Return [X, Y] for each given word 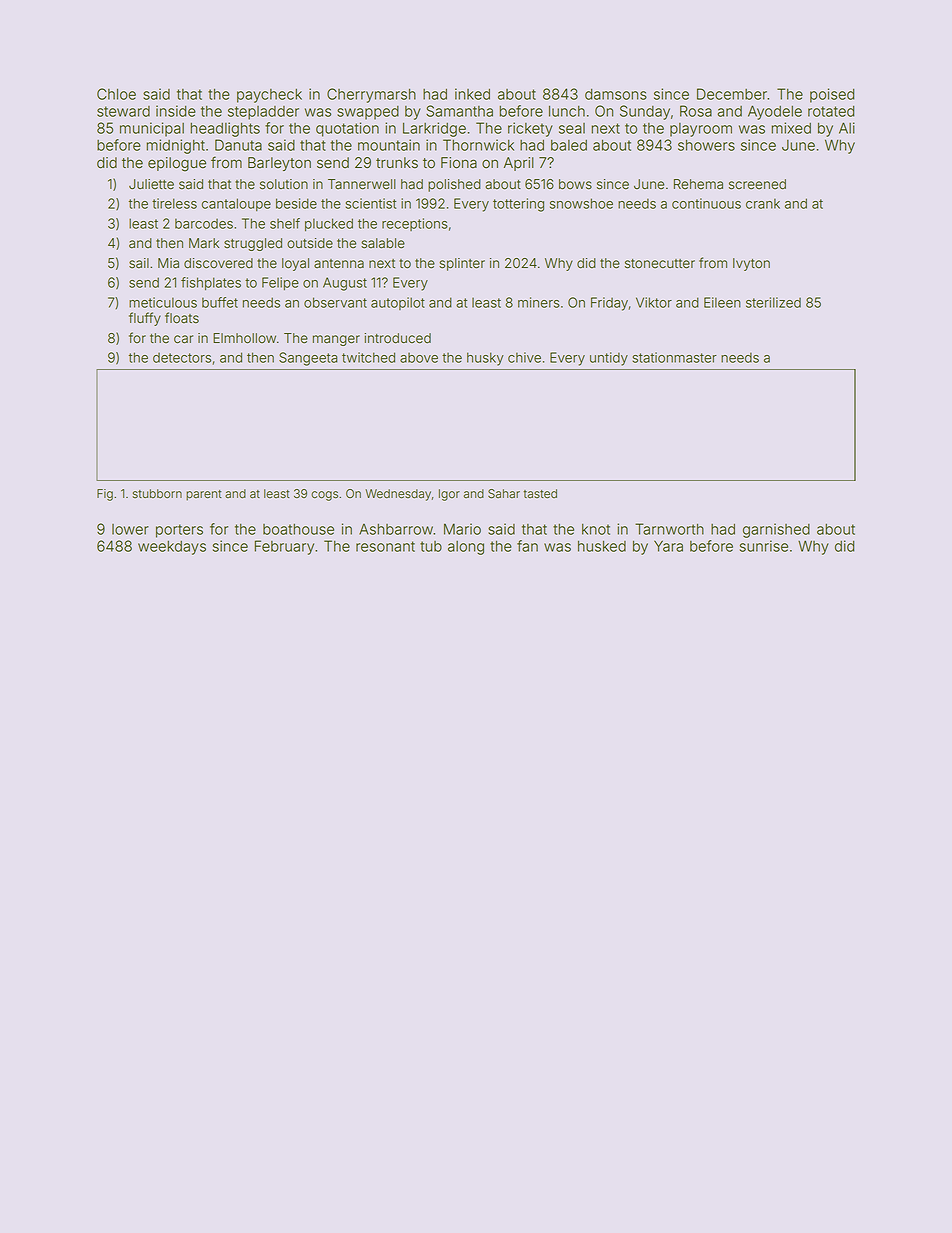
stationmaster [675, 357]
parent [204, 495]
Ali [847, 128]
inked [472, 94]
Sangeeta [308, 359]
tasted [540, 493]
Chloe [116, 94]
